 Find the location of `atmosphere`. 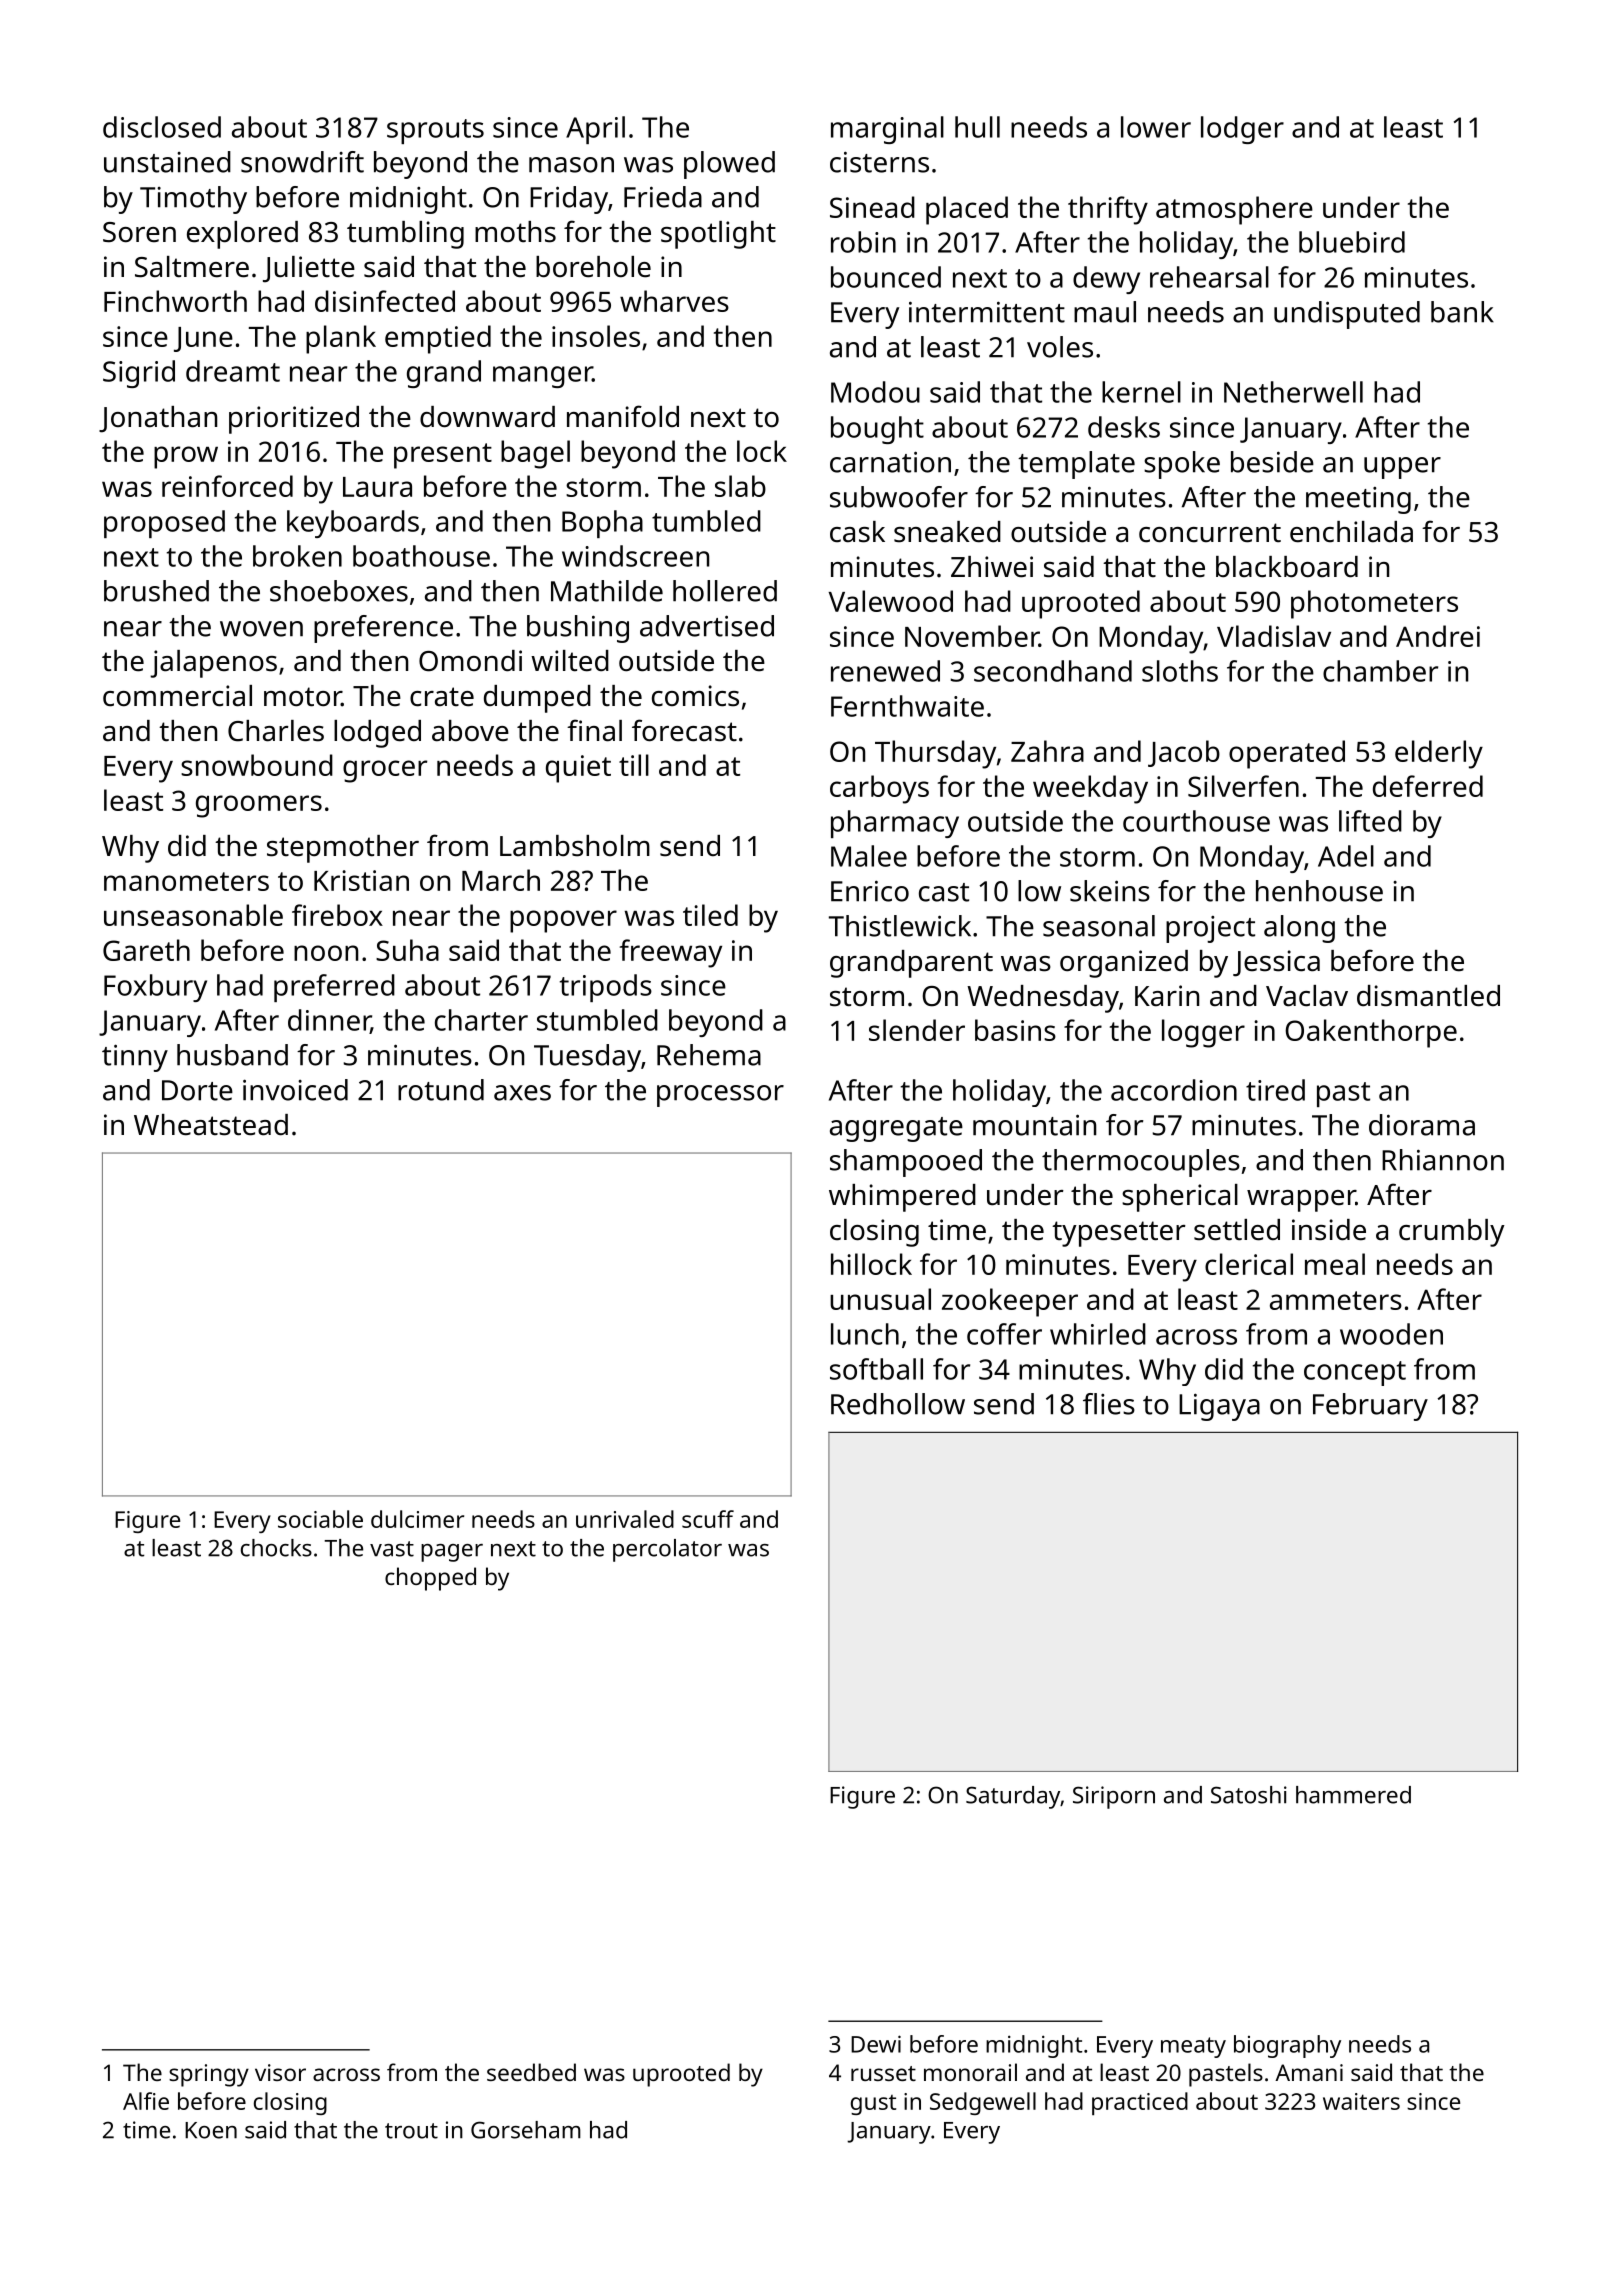

atmosphere is located at coordinates (1234, 210).
